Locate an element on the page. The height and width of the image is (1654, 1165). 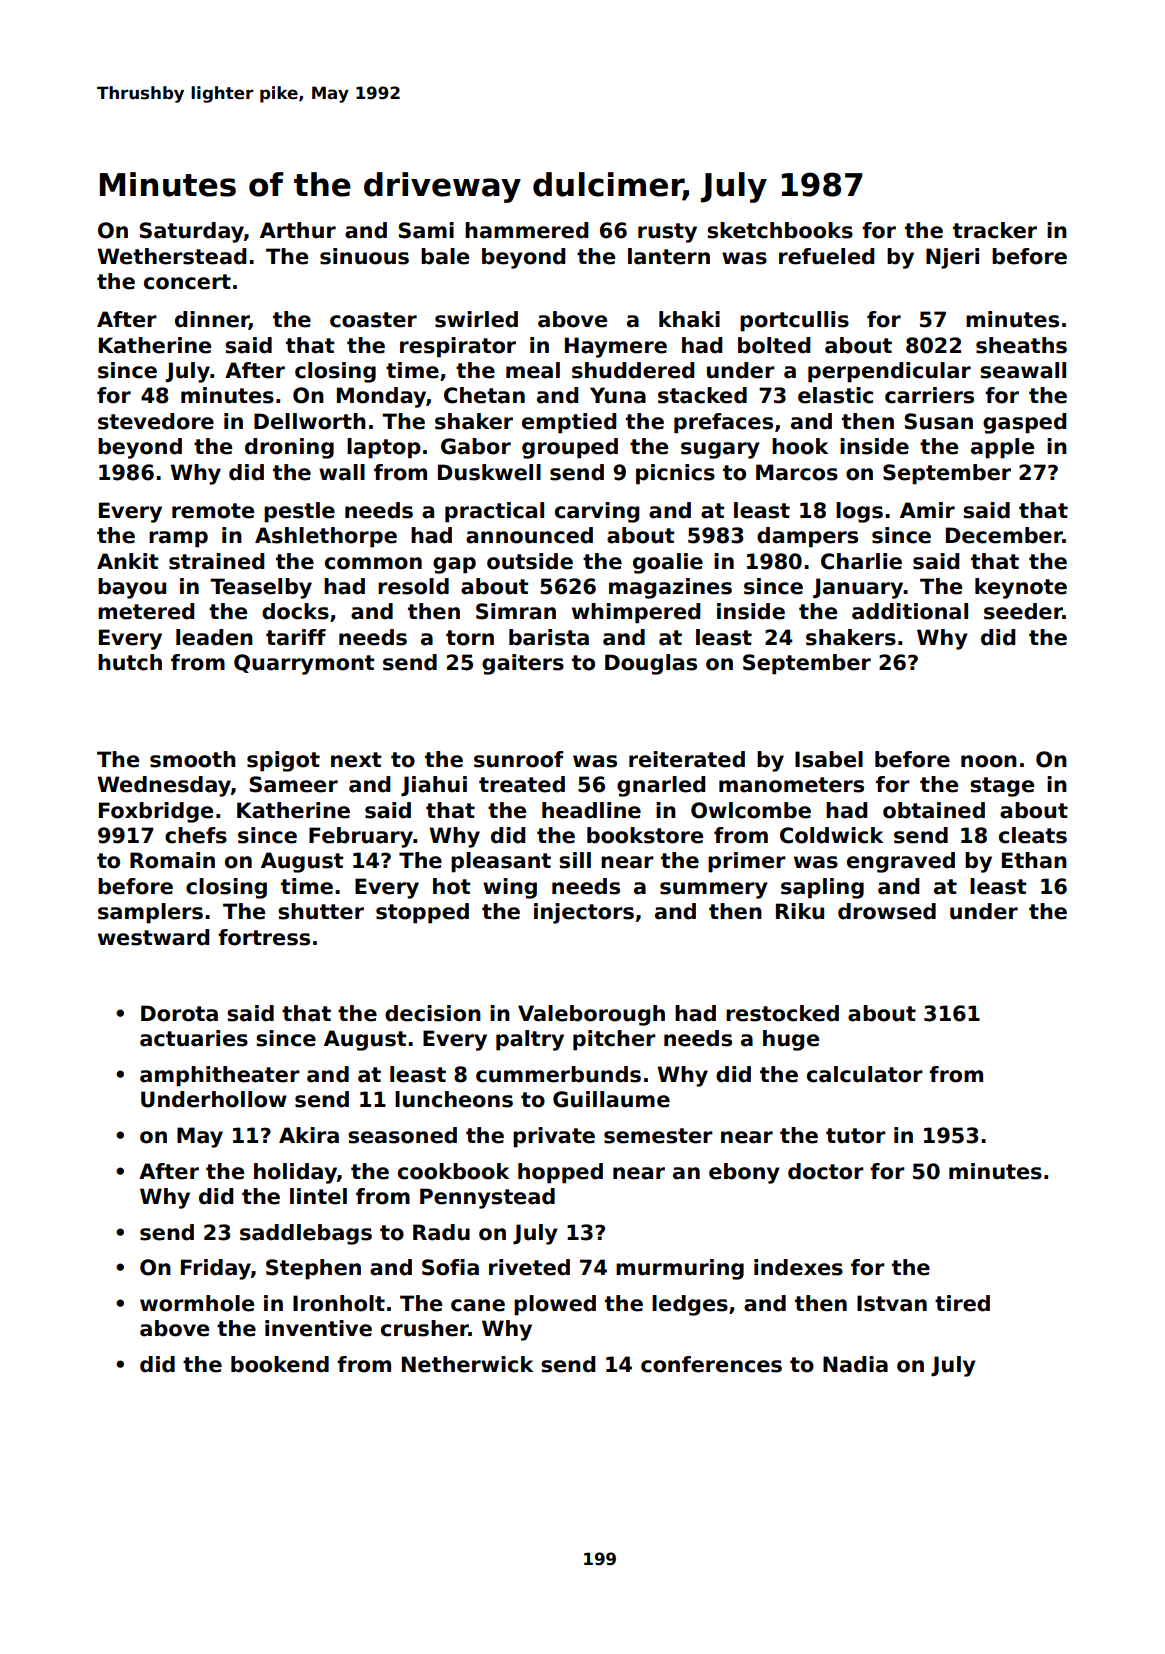
hammered is located at coordinates (526, 230).
